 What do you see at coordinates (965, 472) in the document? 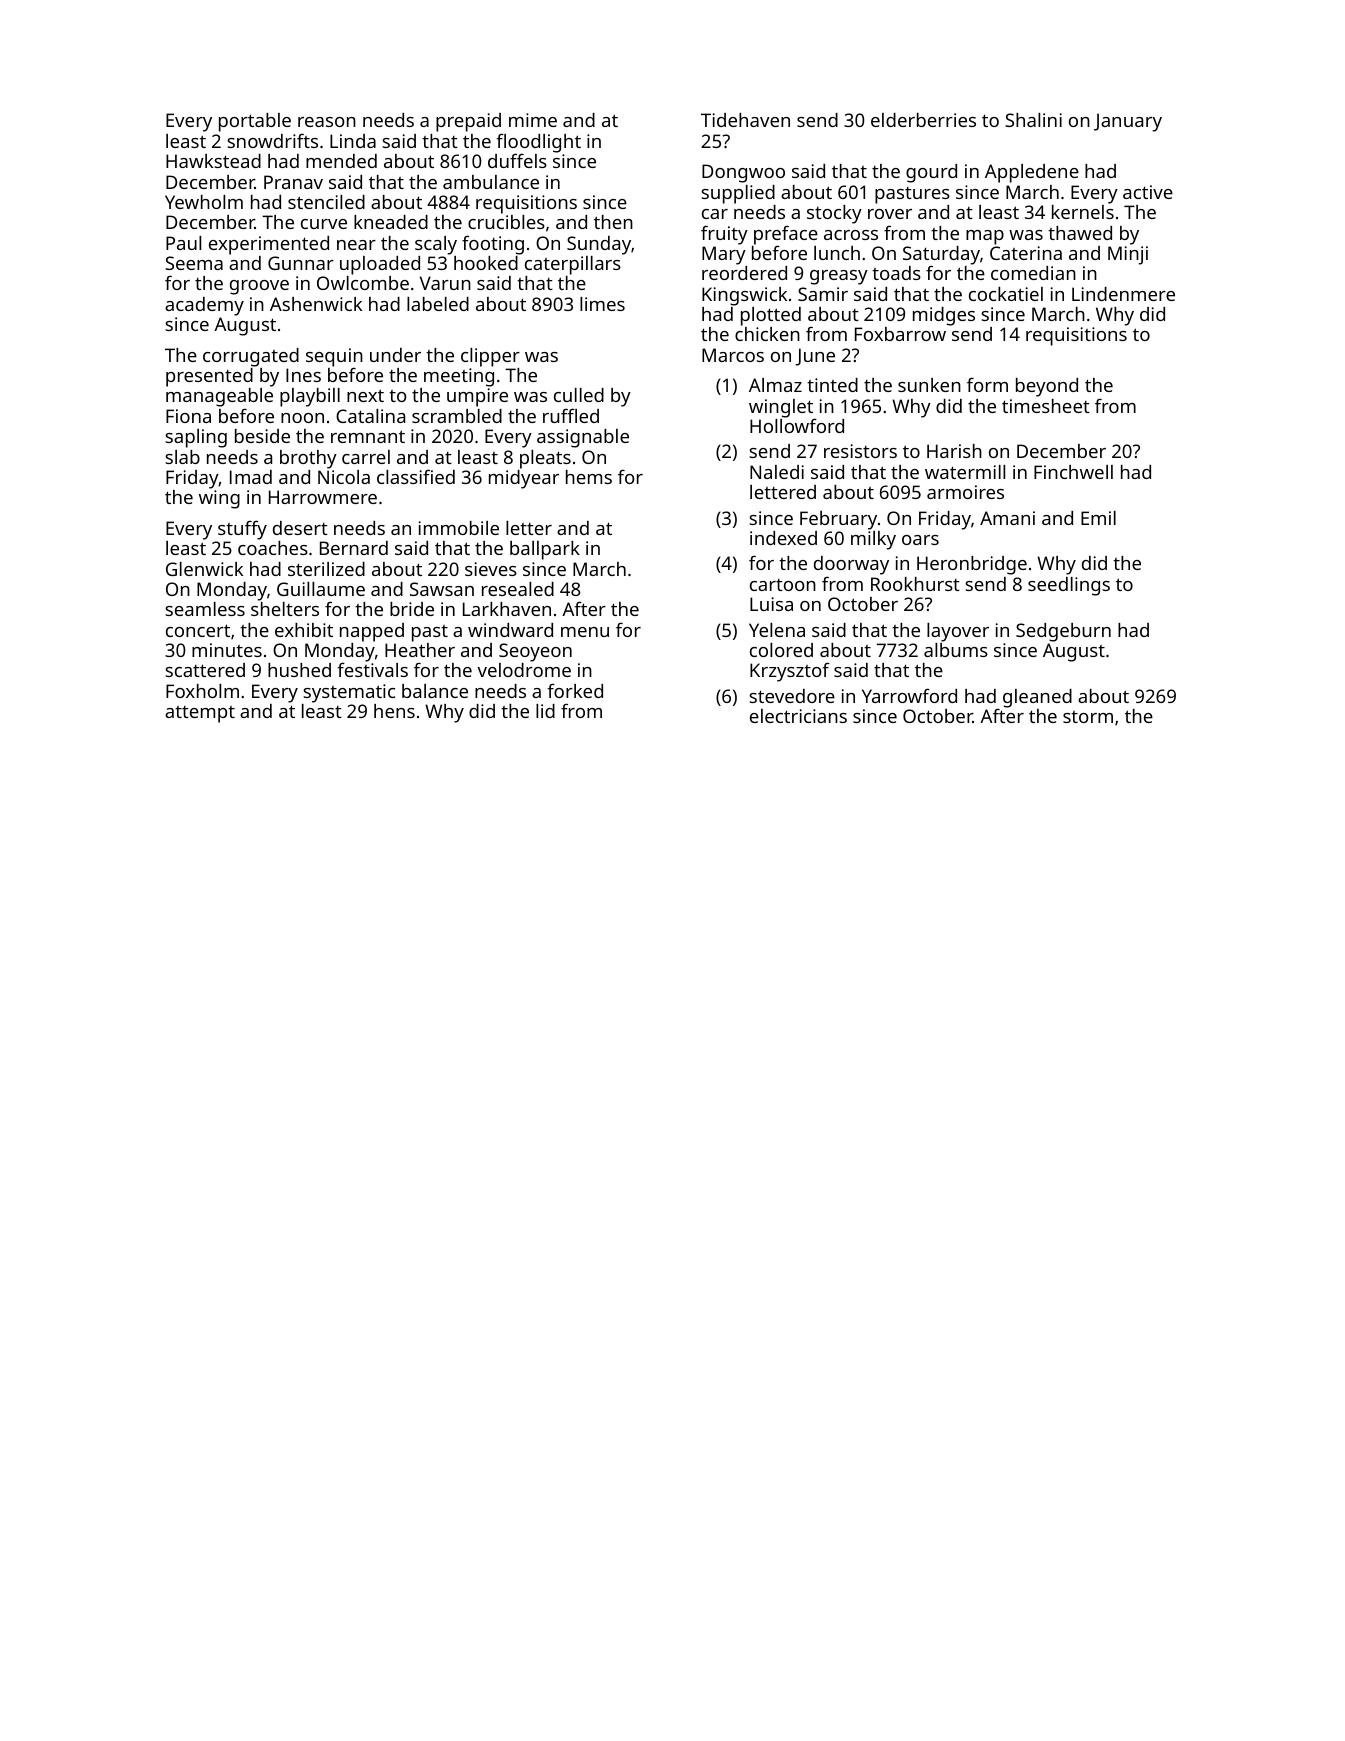
I see `watermill` at bounding box center [965, 472].
